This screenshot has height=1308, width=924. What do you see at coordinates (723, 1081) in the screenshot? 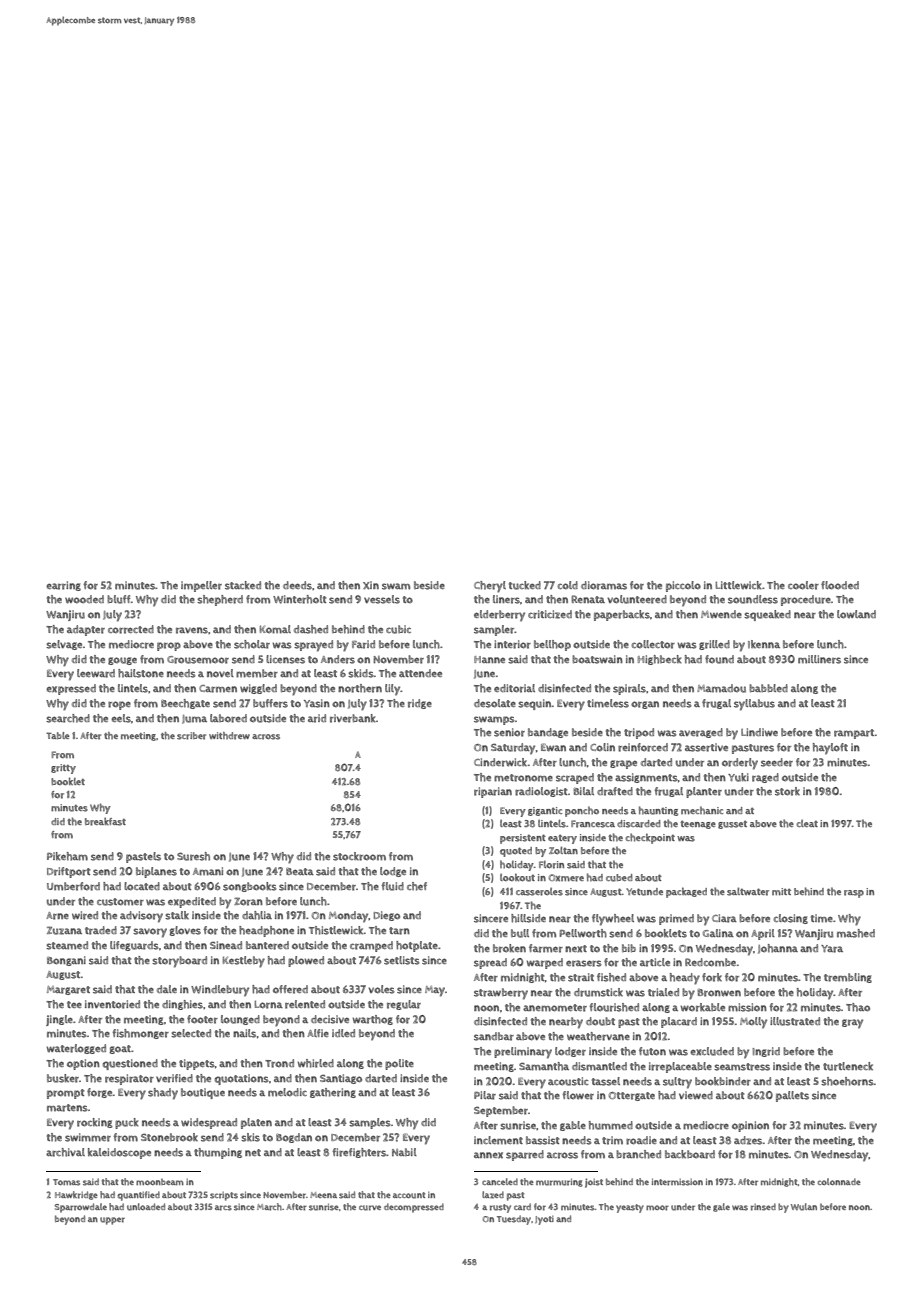
I see `bookbinder` at bounding box center [723, 1081].
